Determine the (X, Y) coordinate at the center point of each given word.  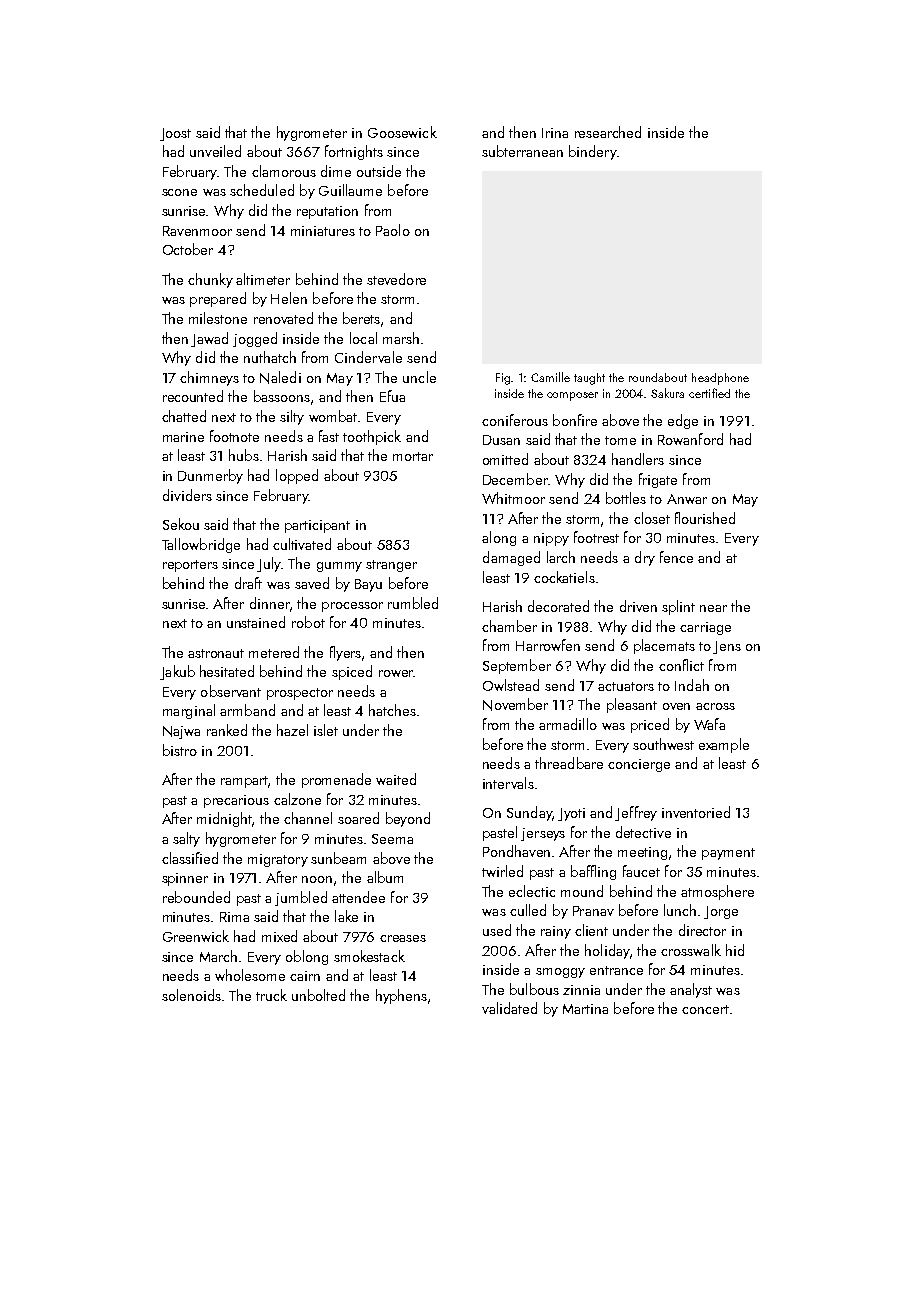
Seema (392, 839)
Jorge (721, 912)
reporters (190, 566)
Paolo (393, 230)
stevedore (396, 279)
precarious (236, 801)
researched (608, 132)
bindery (593, 152)
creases (403, 938)
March (218, 956)
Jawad (209, 339)
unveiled (215, 151)
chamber (509, 626)
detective (643, 832)
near (713, 608)
